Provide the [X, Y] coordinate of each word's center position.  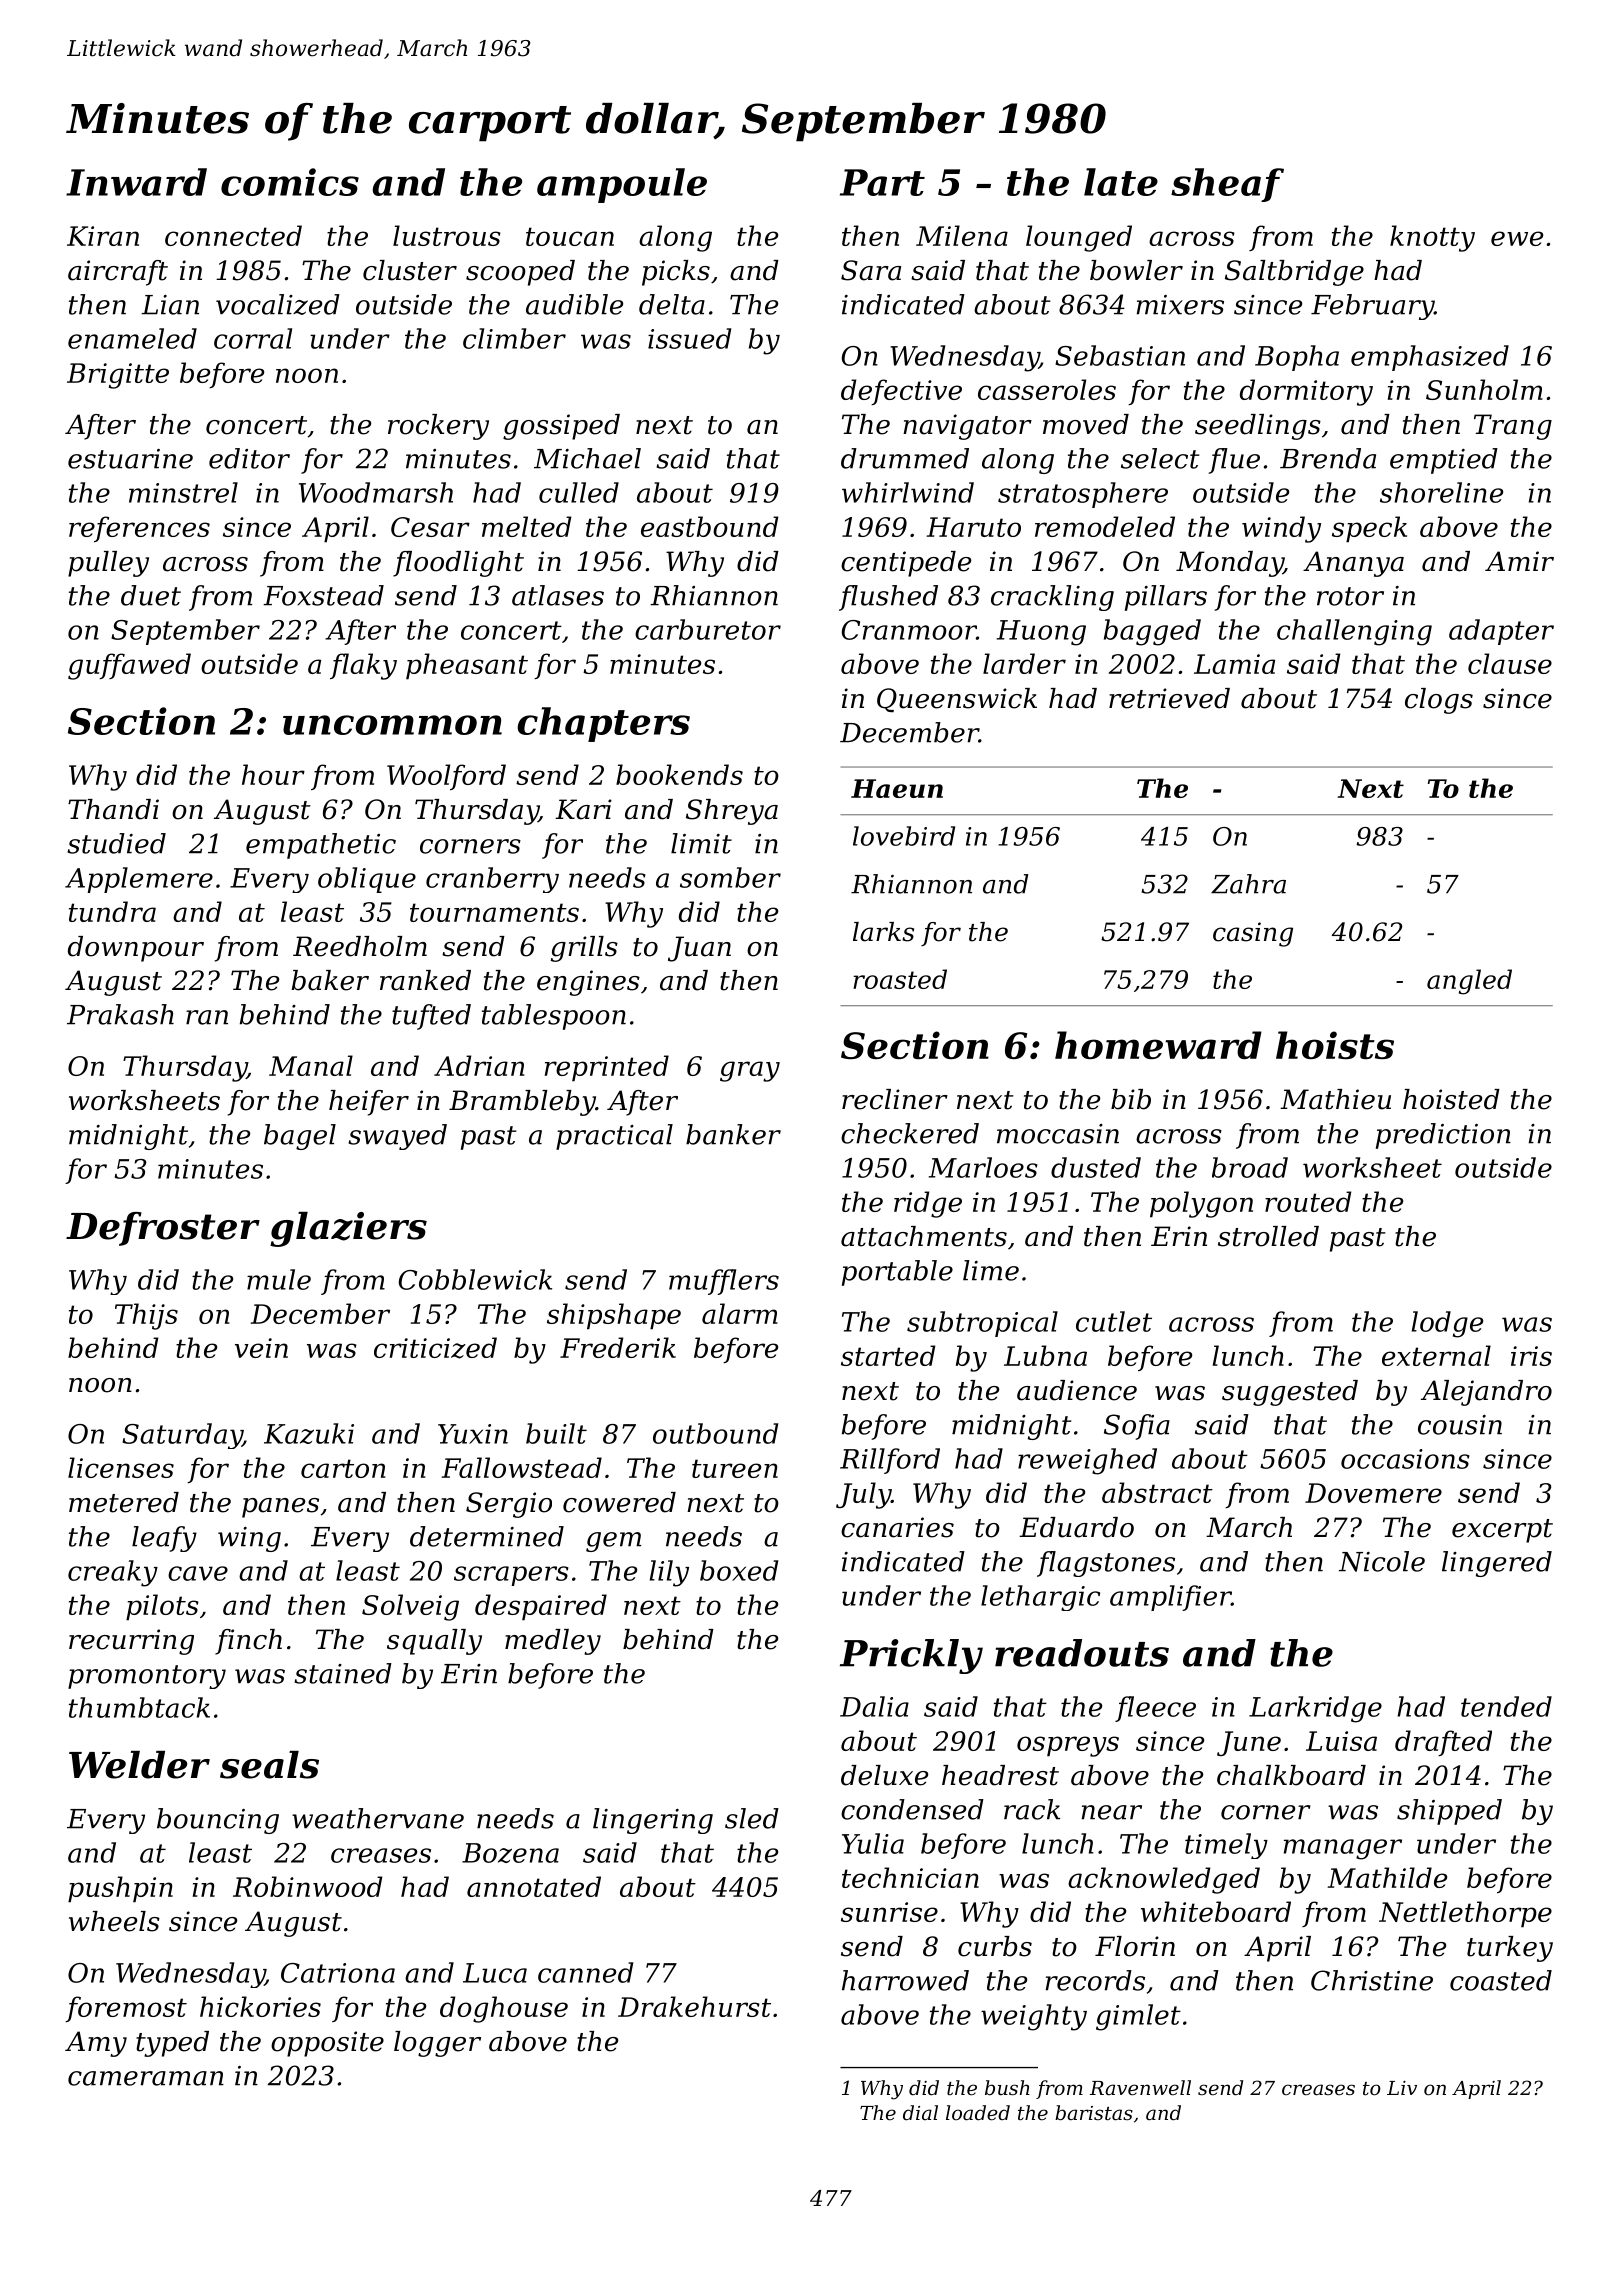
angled [1469, 982]
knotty [1432, 238]
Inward [136, 182]
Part [882, 182]
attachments [924, 1236]
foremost [126, 2009]
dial [920, 2112]
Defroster [163, 1229]
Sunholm [1484, 389]
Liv [1402, 2088]
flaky [363, 666]
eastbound [709, 526]
